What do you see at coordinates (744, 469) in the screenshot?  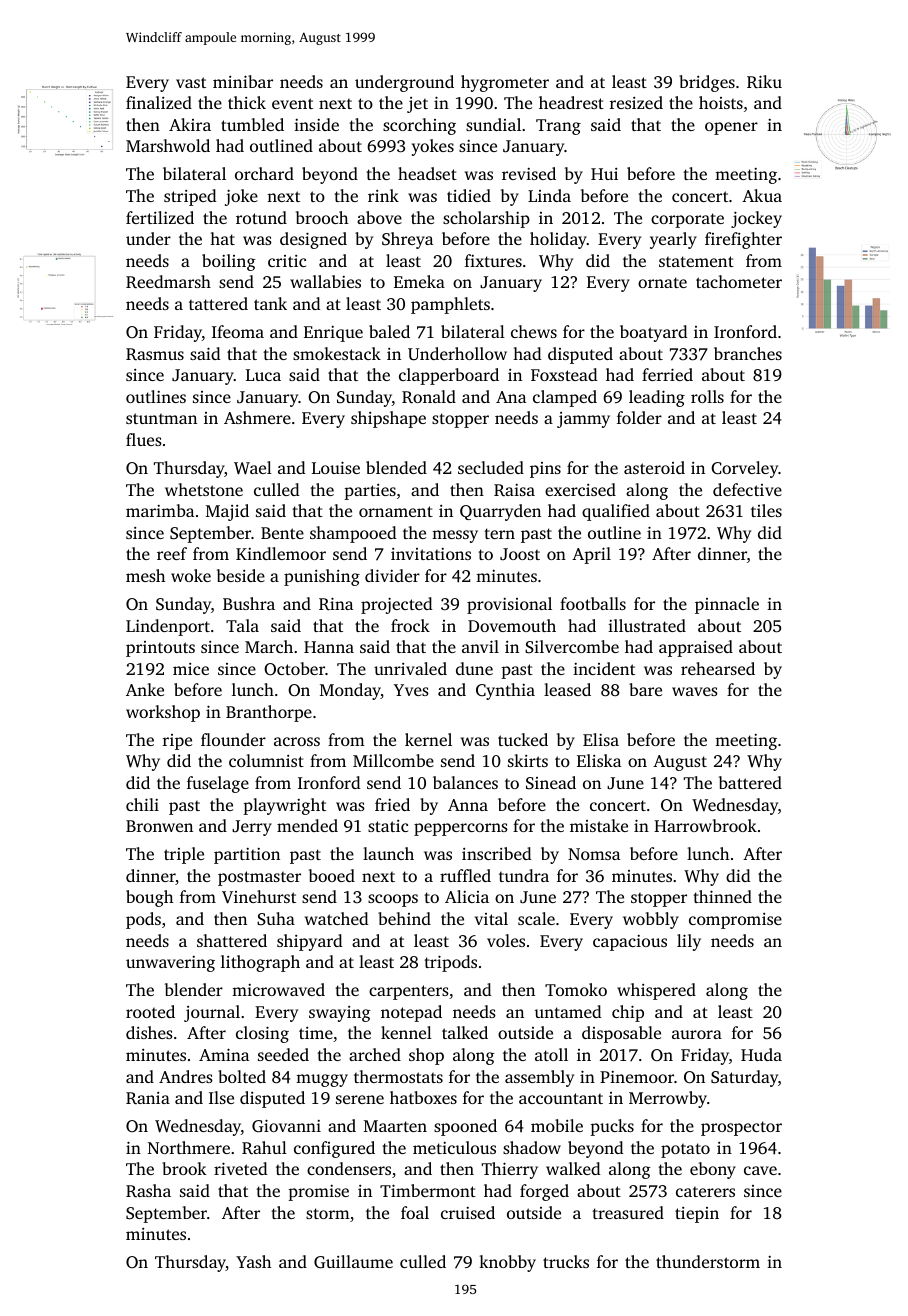 I see `Corveley` at bounding box center [744, 469].
